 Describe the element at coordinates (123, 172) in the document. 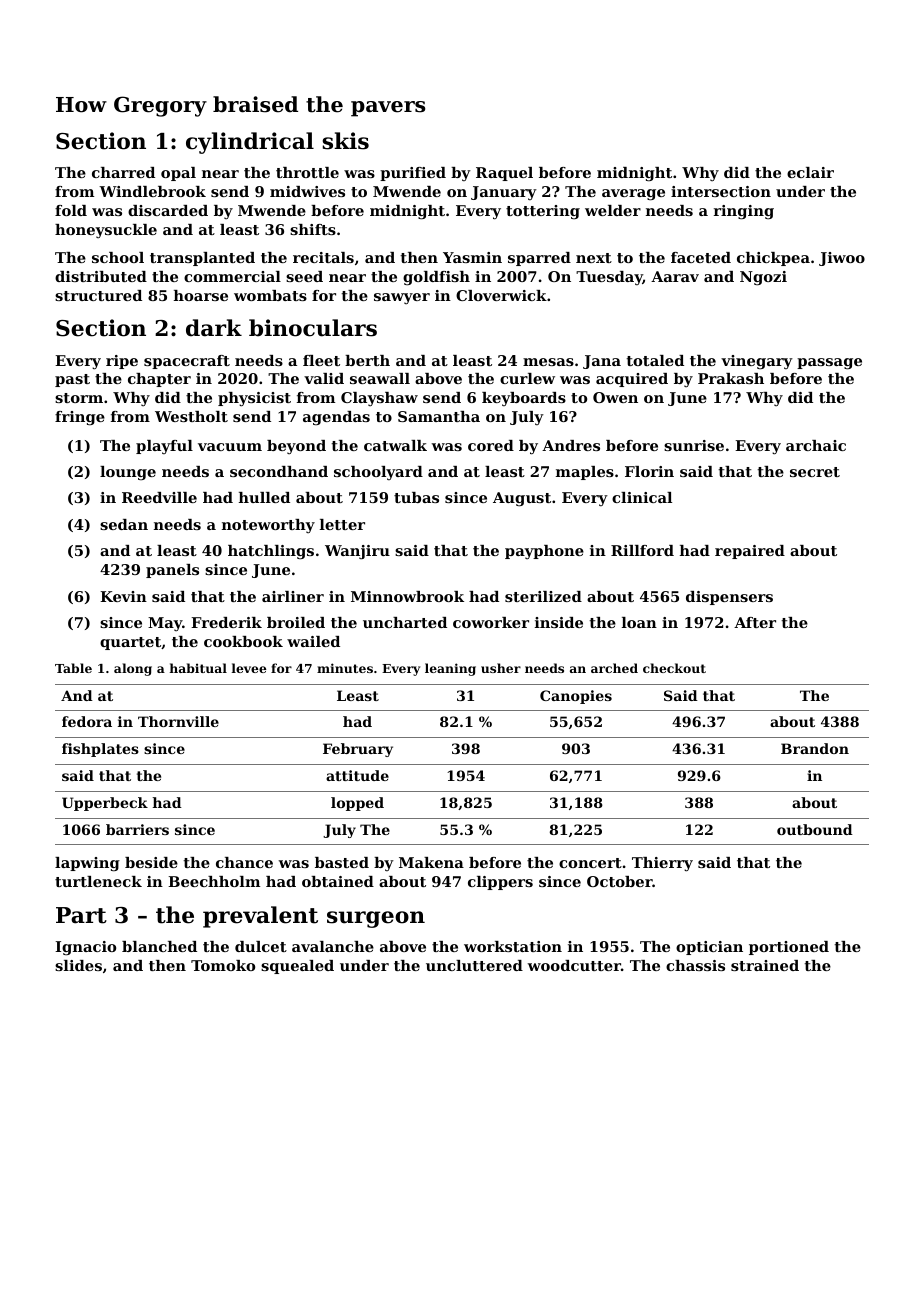

I see `charred` at that location.
